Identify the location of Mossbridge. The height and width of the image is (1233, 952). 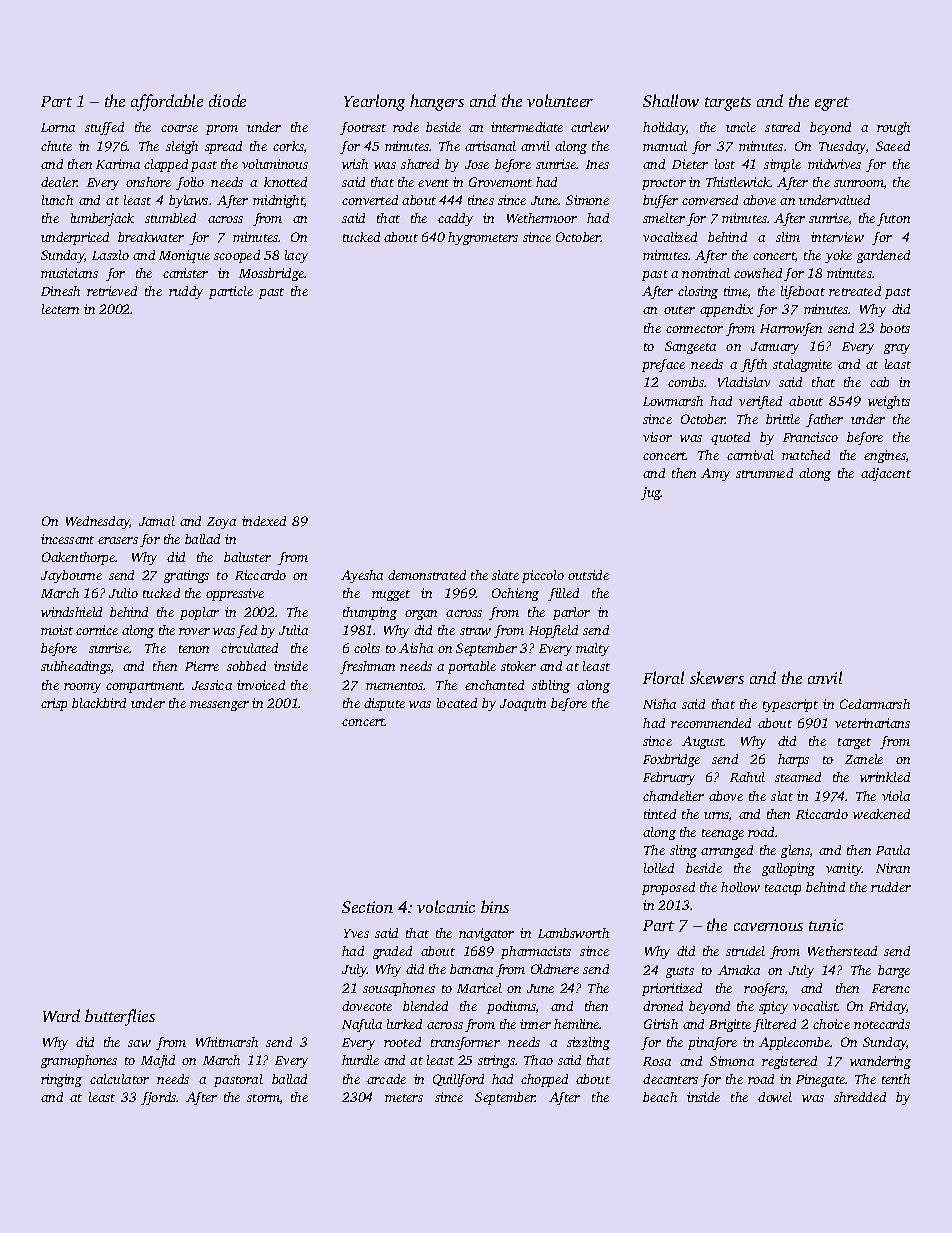
(271, 274).
